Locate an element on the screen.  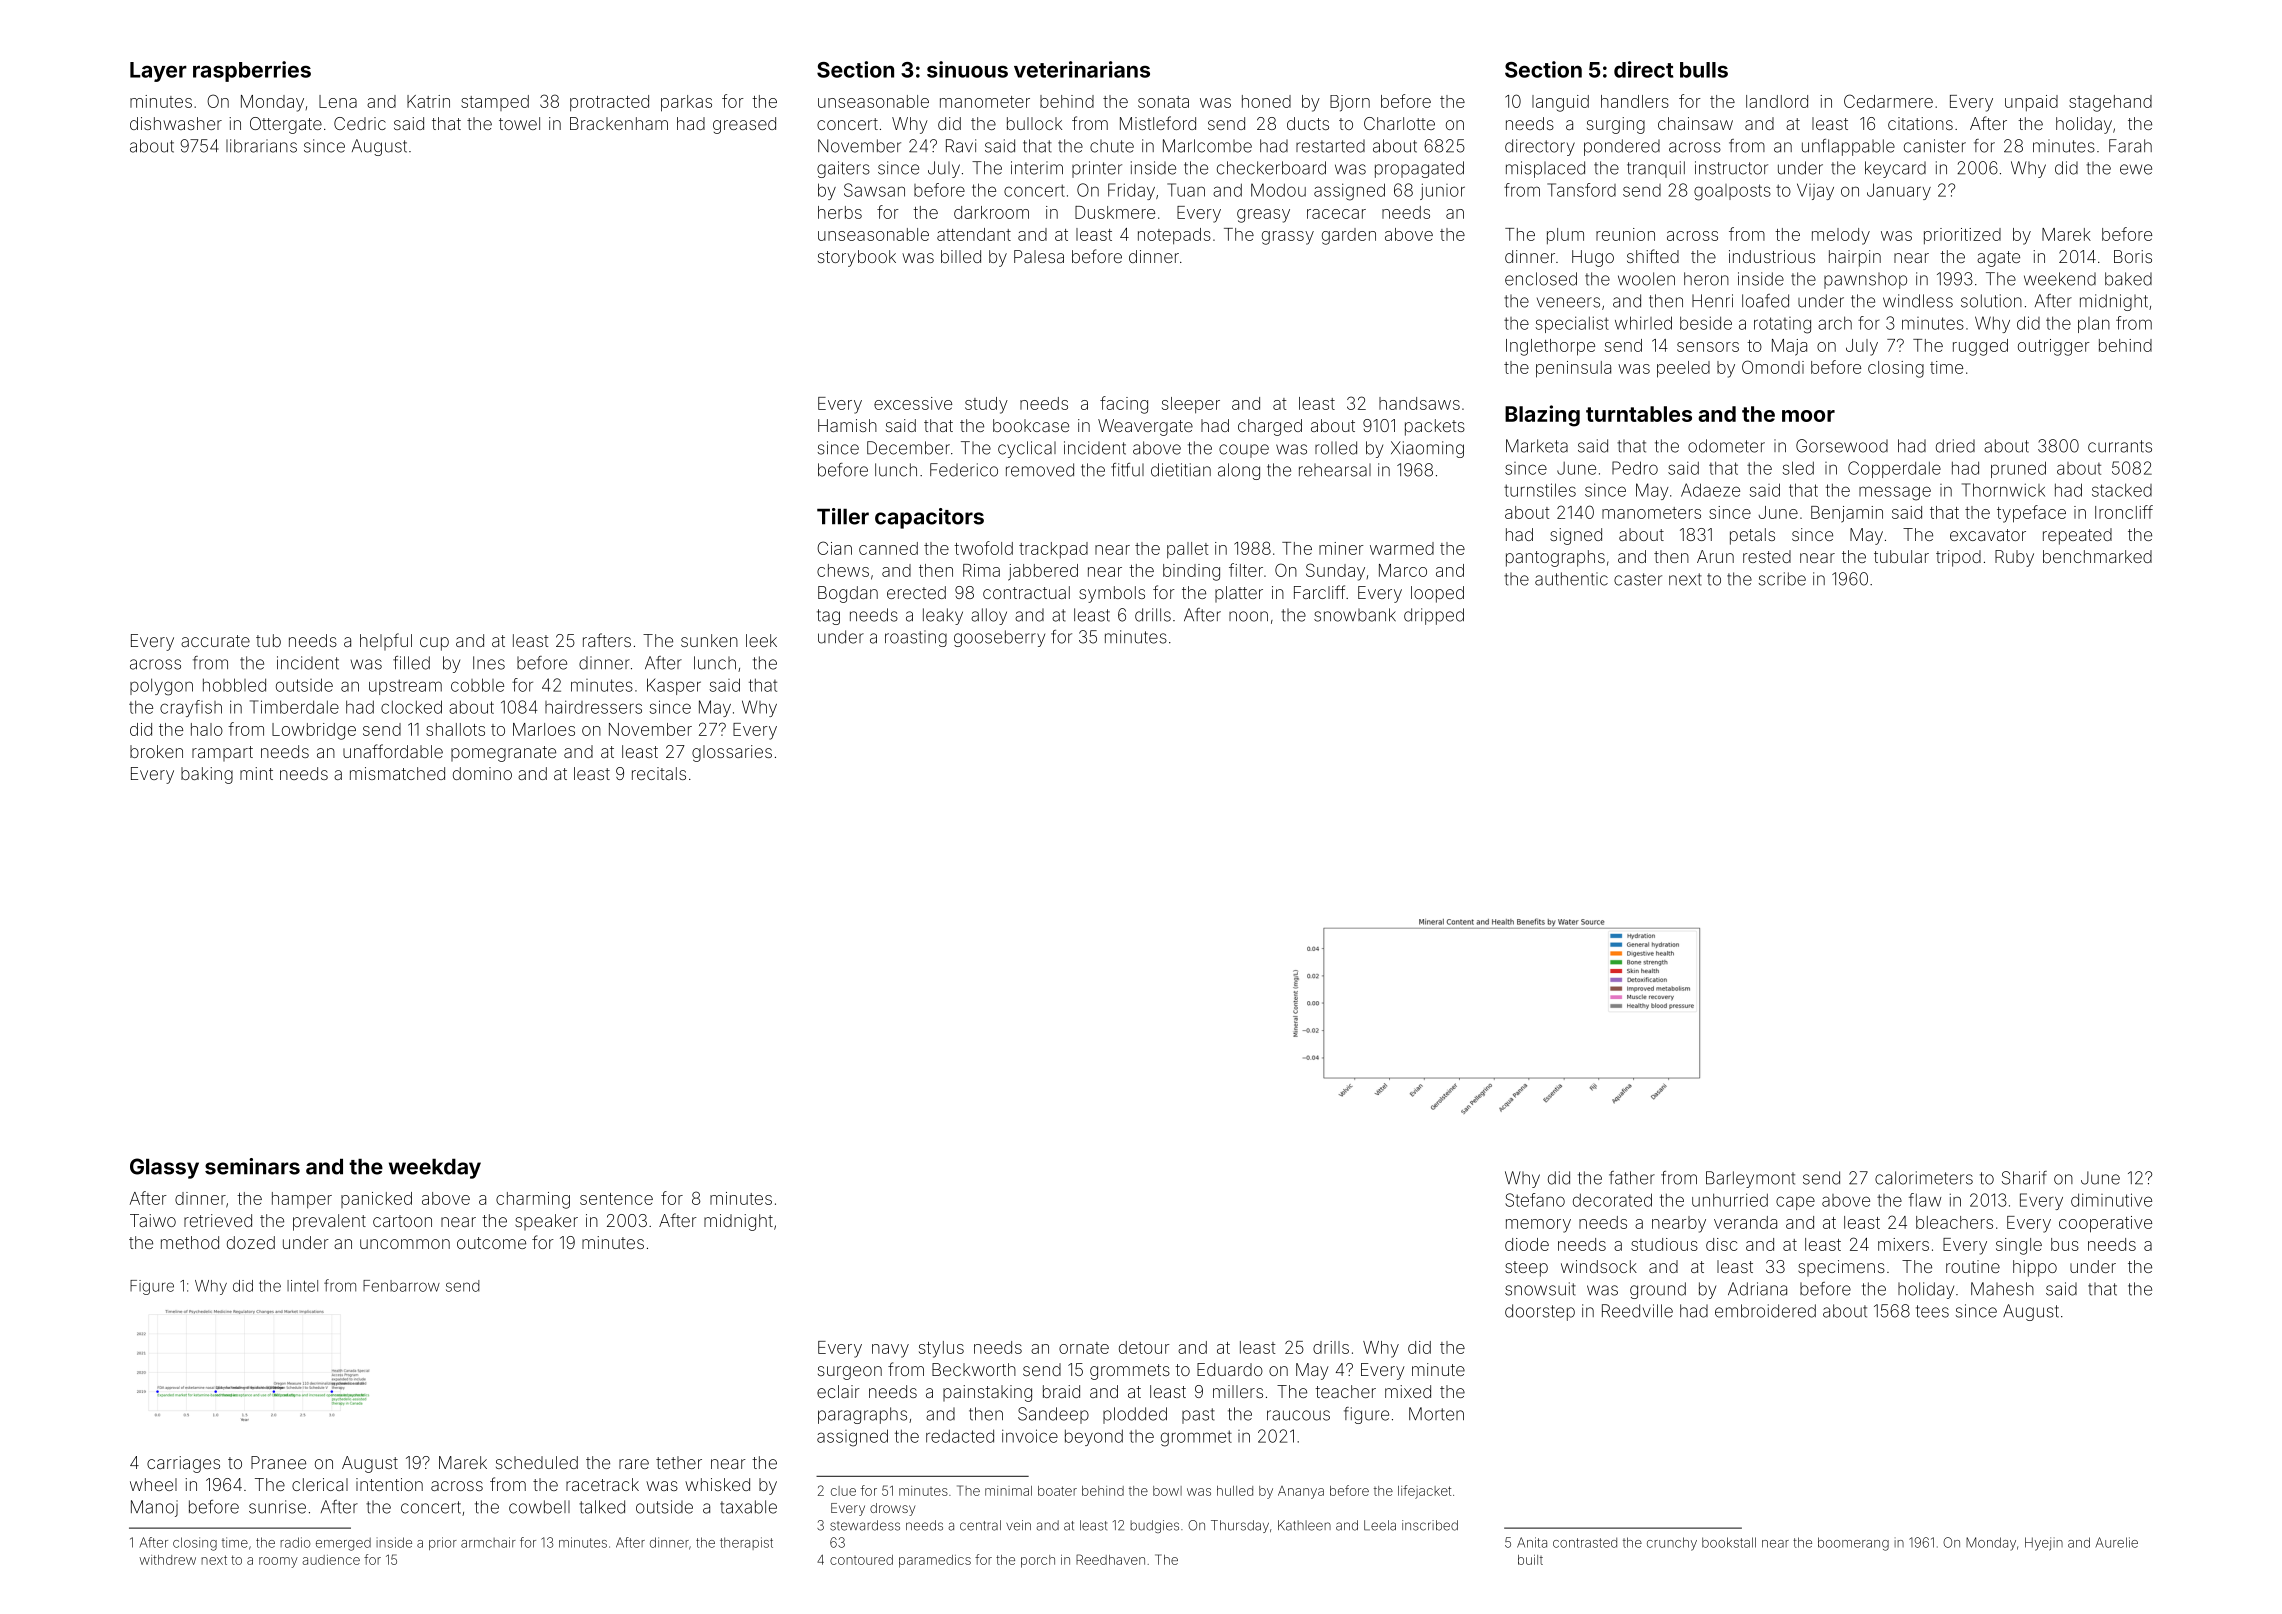
recitals is located at coordinates (659, 773).
